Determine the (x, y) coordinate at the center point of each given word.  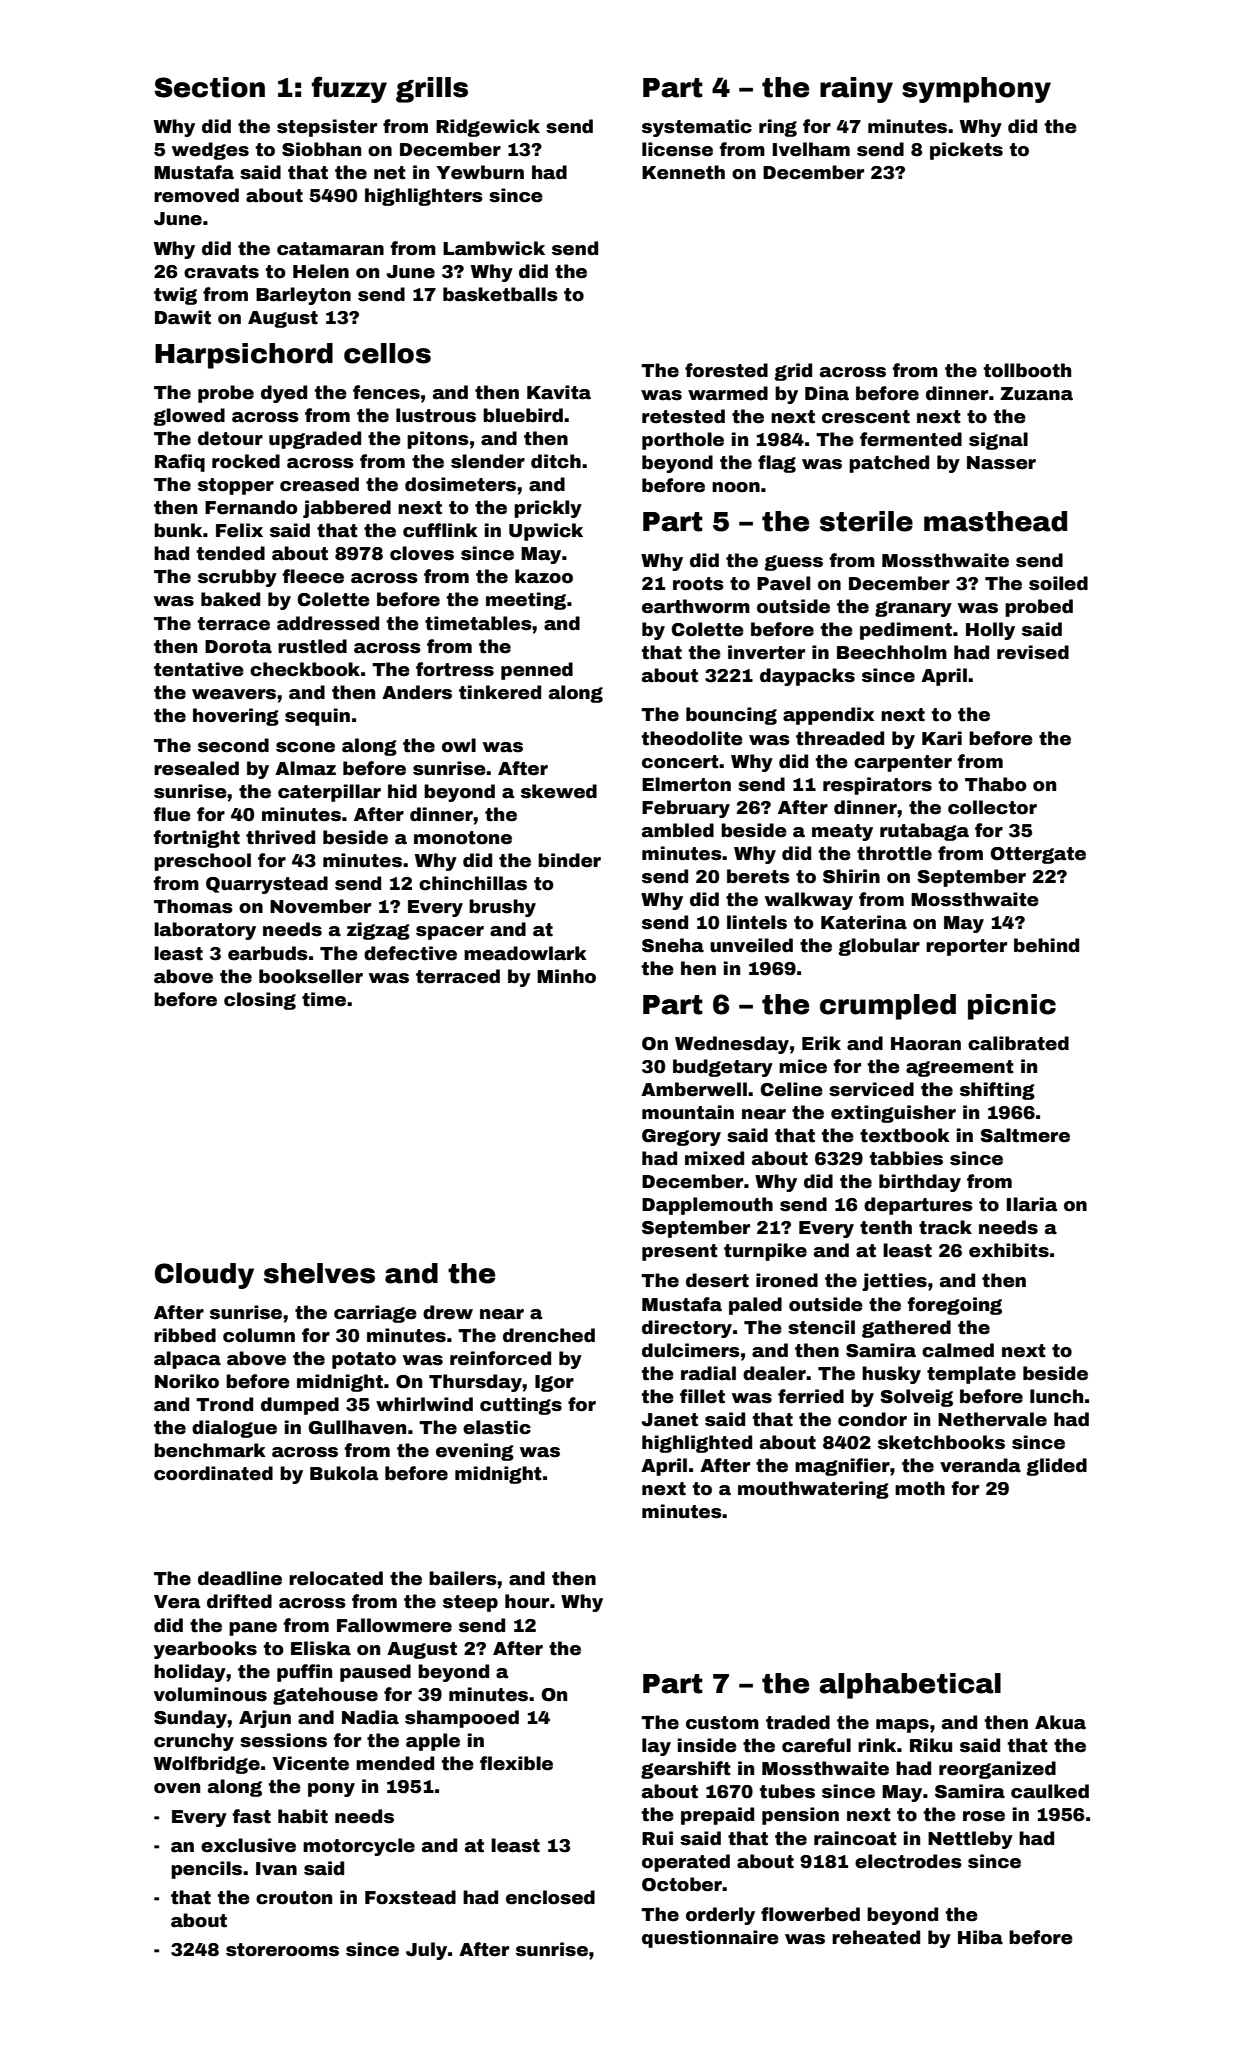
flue (172, 814)
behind (1046, 945)
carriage (375, 1314)
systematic (697, 128)
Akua (1060, 1722)
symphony (976, 90)
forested (726, 370)
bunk (178, 530)
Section (210, 87)
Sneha (673, 945)
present (680, 1252)
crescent (866, 417)
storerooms (282, 1950)
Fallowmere (394, 1625)
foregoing (954, 1306)
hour (527, 1601)
